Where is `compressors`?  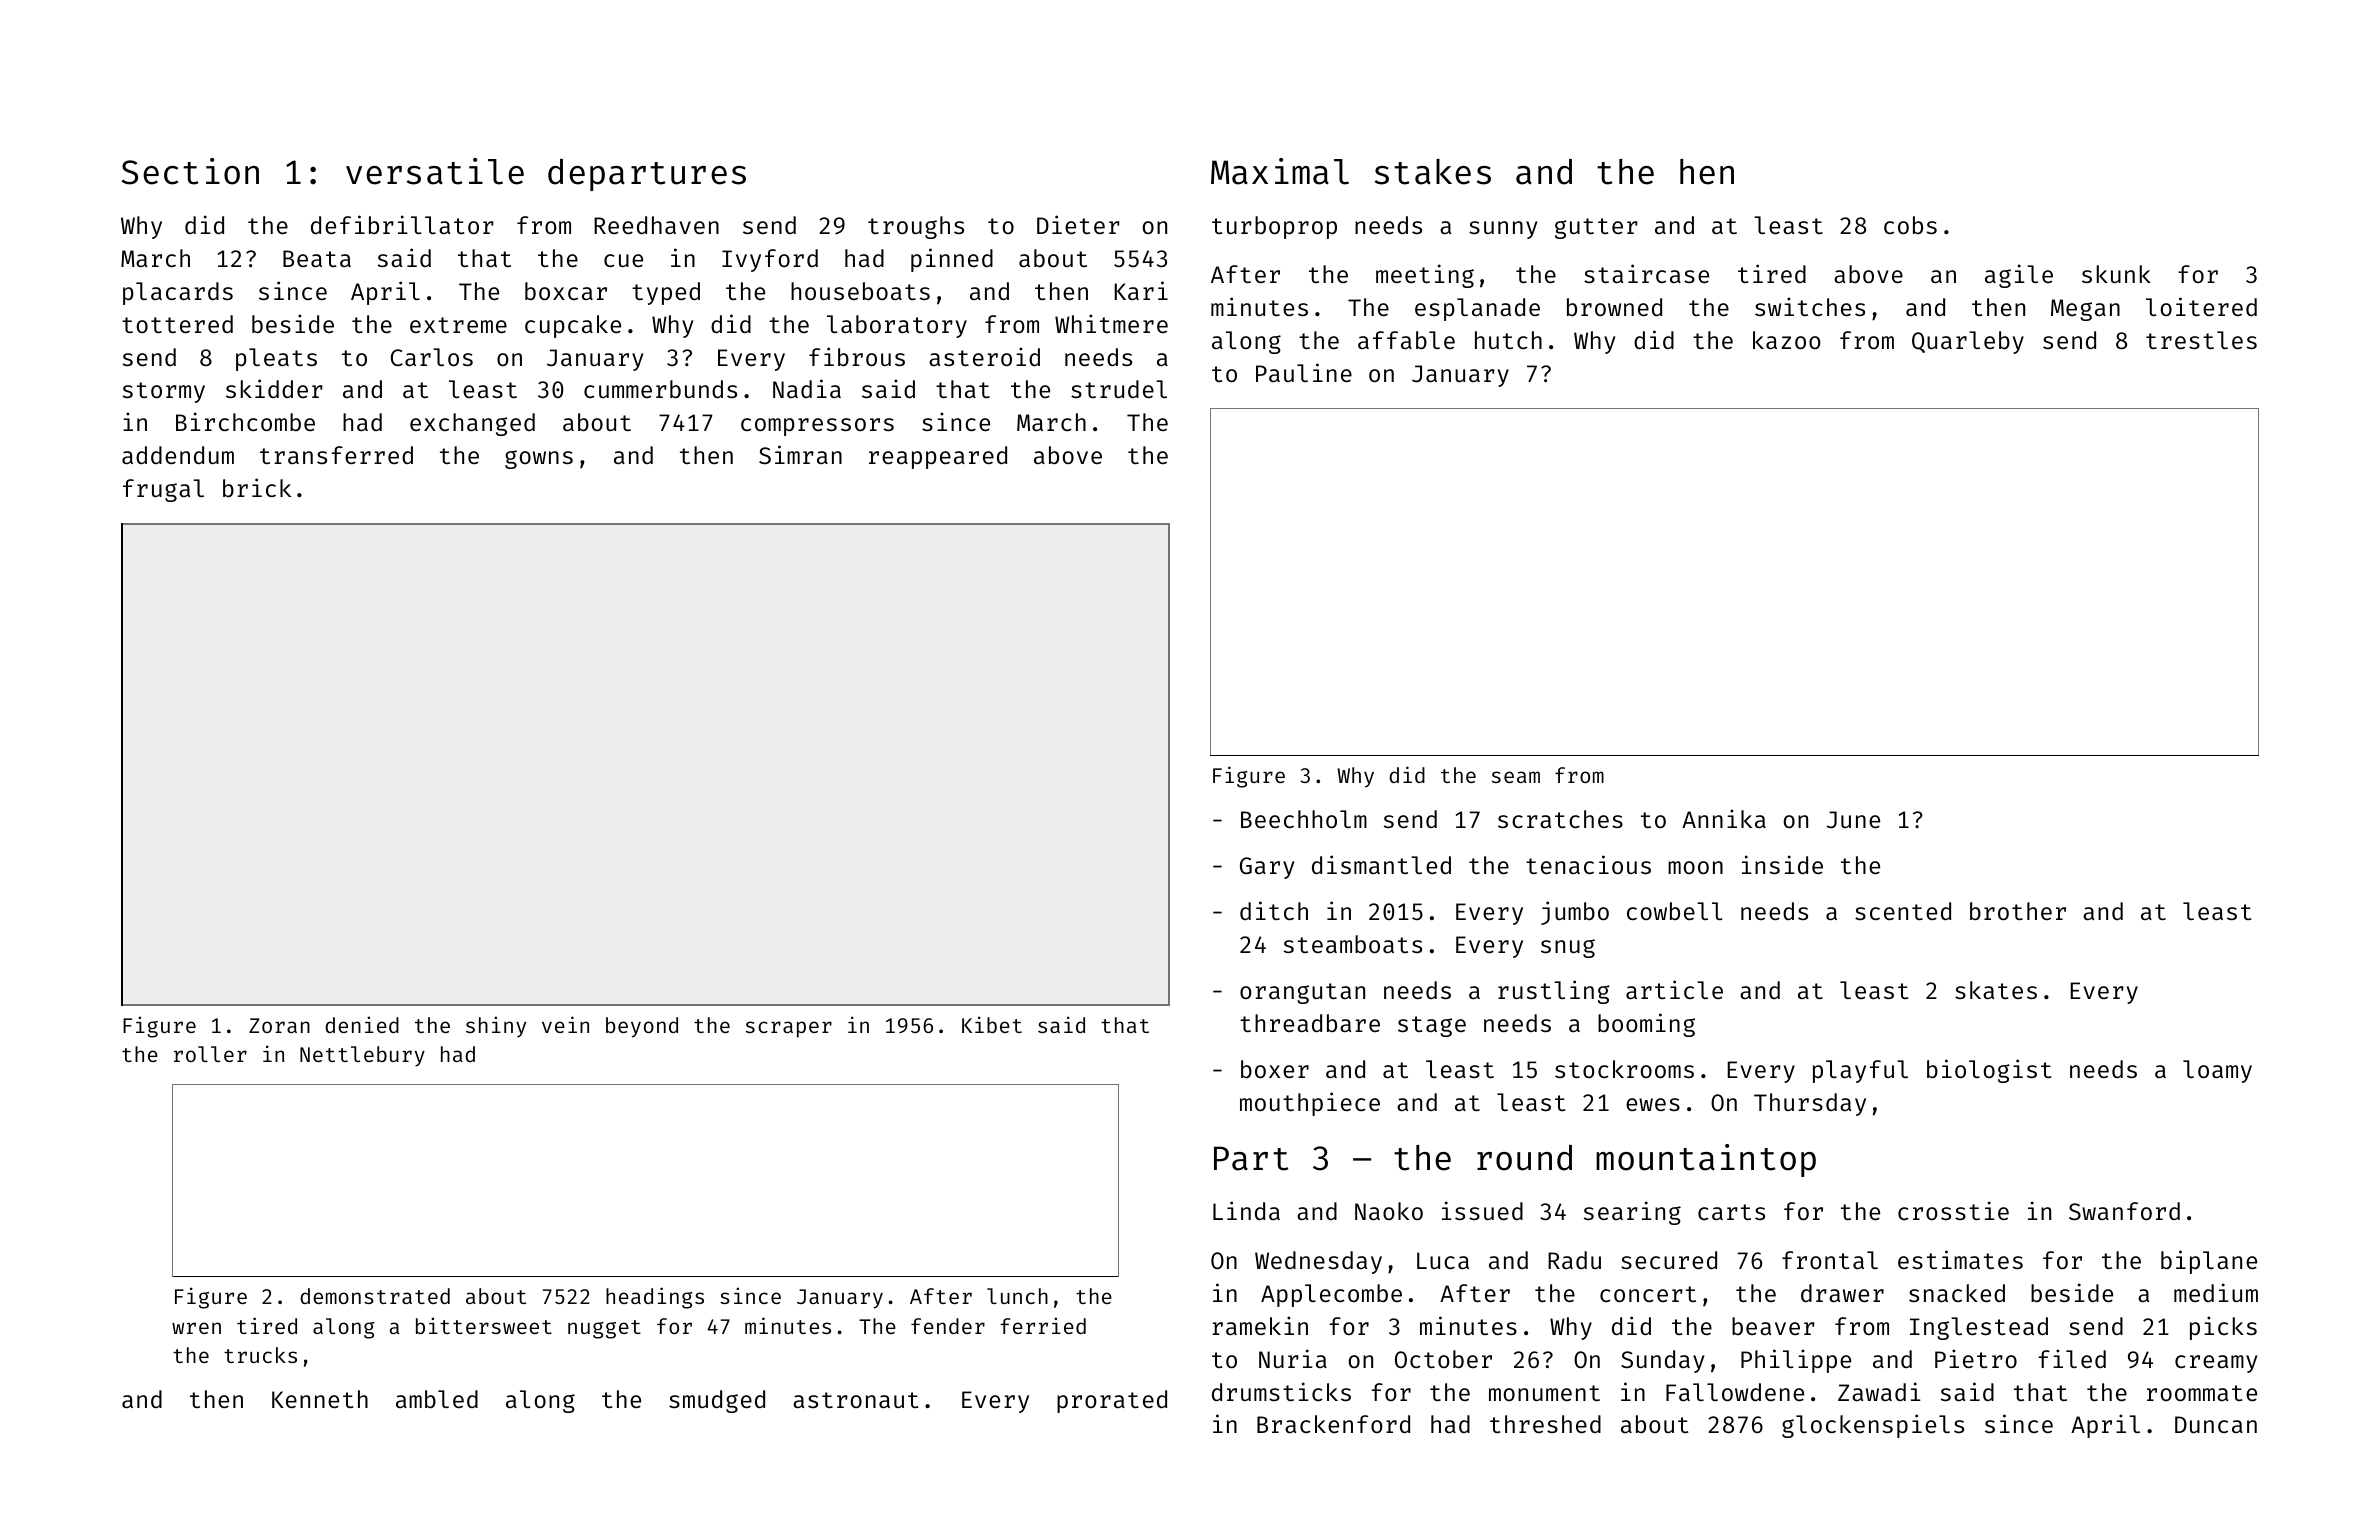
compressors is located at coordinates (817, 427).
